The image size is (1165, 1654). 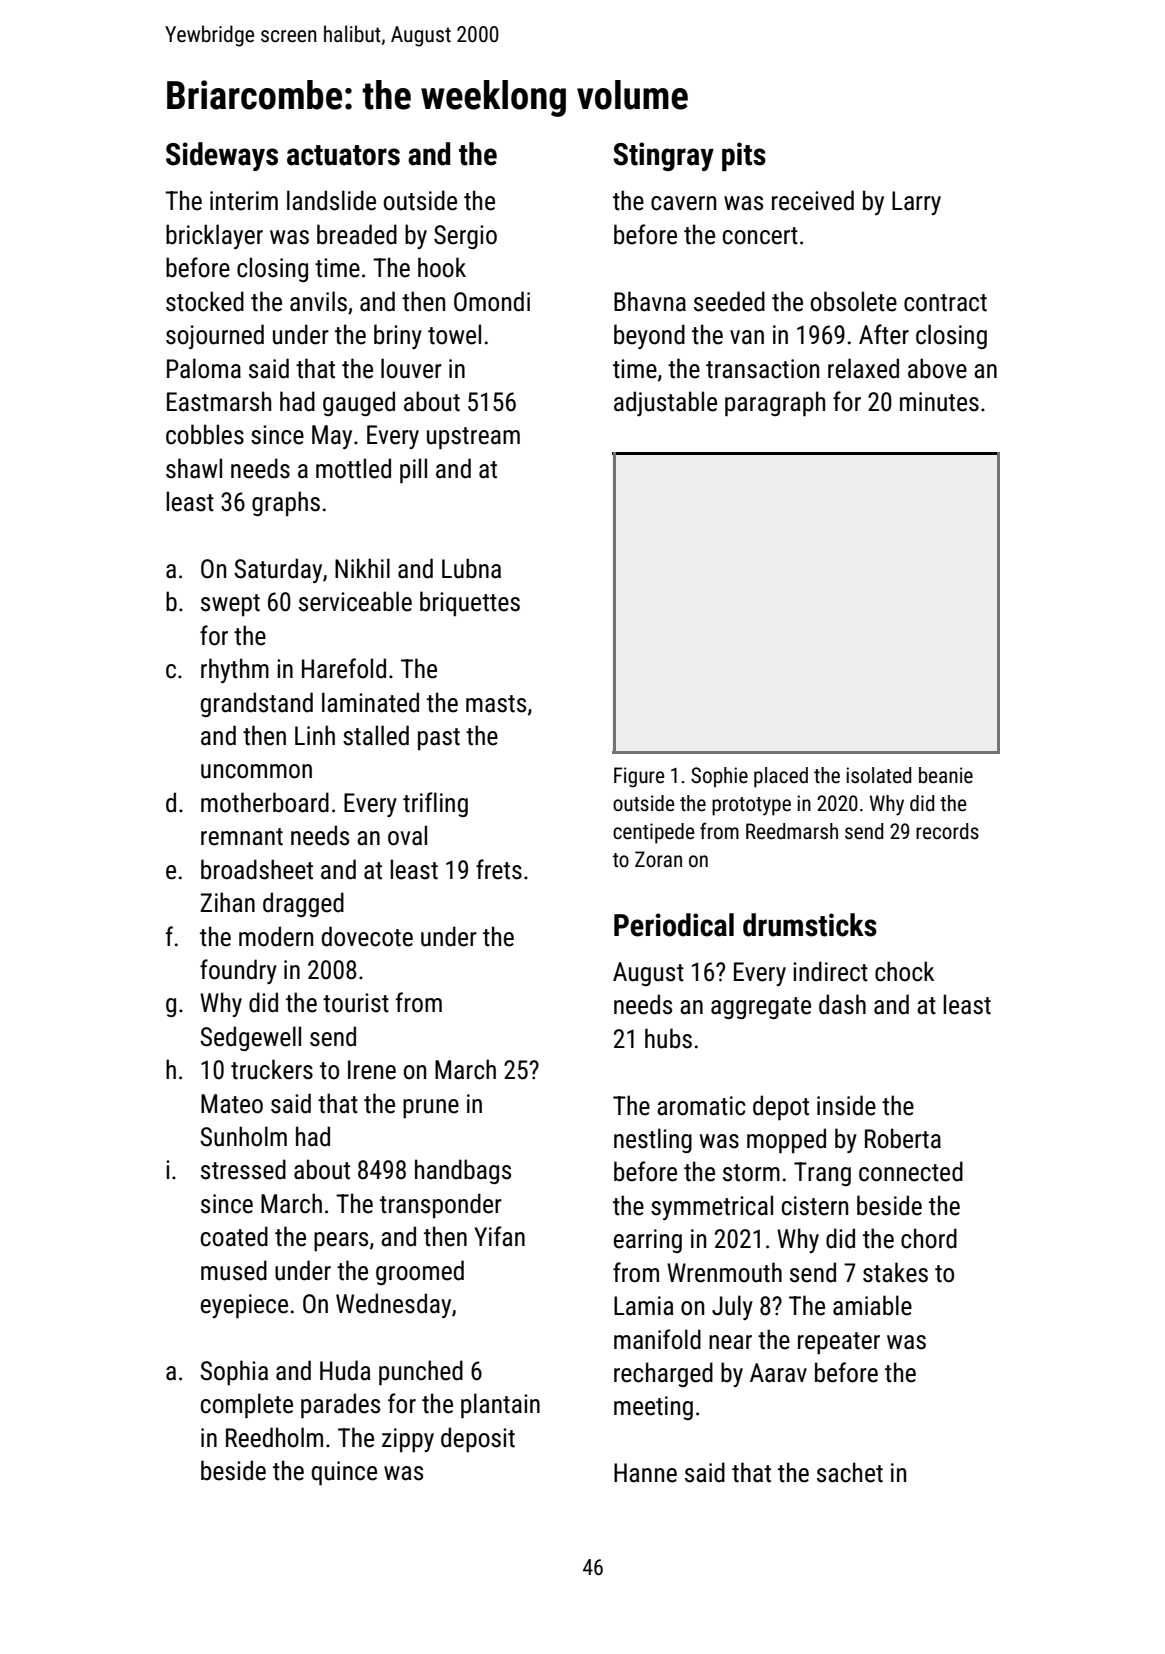 What do you see at coordinates (663, 156) in the page?
I see `Stingray` at bounding box center [663, 156].
